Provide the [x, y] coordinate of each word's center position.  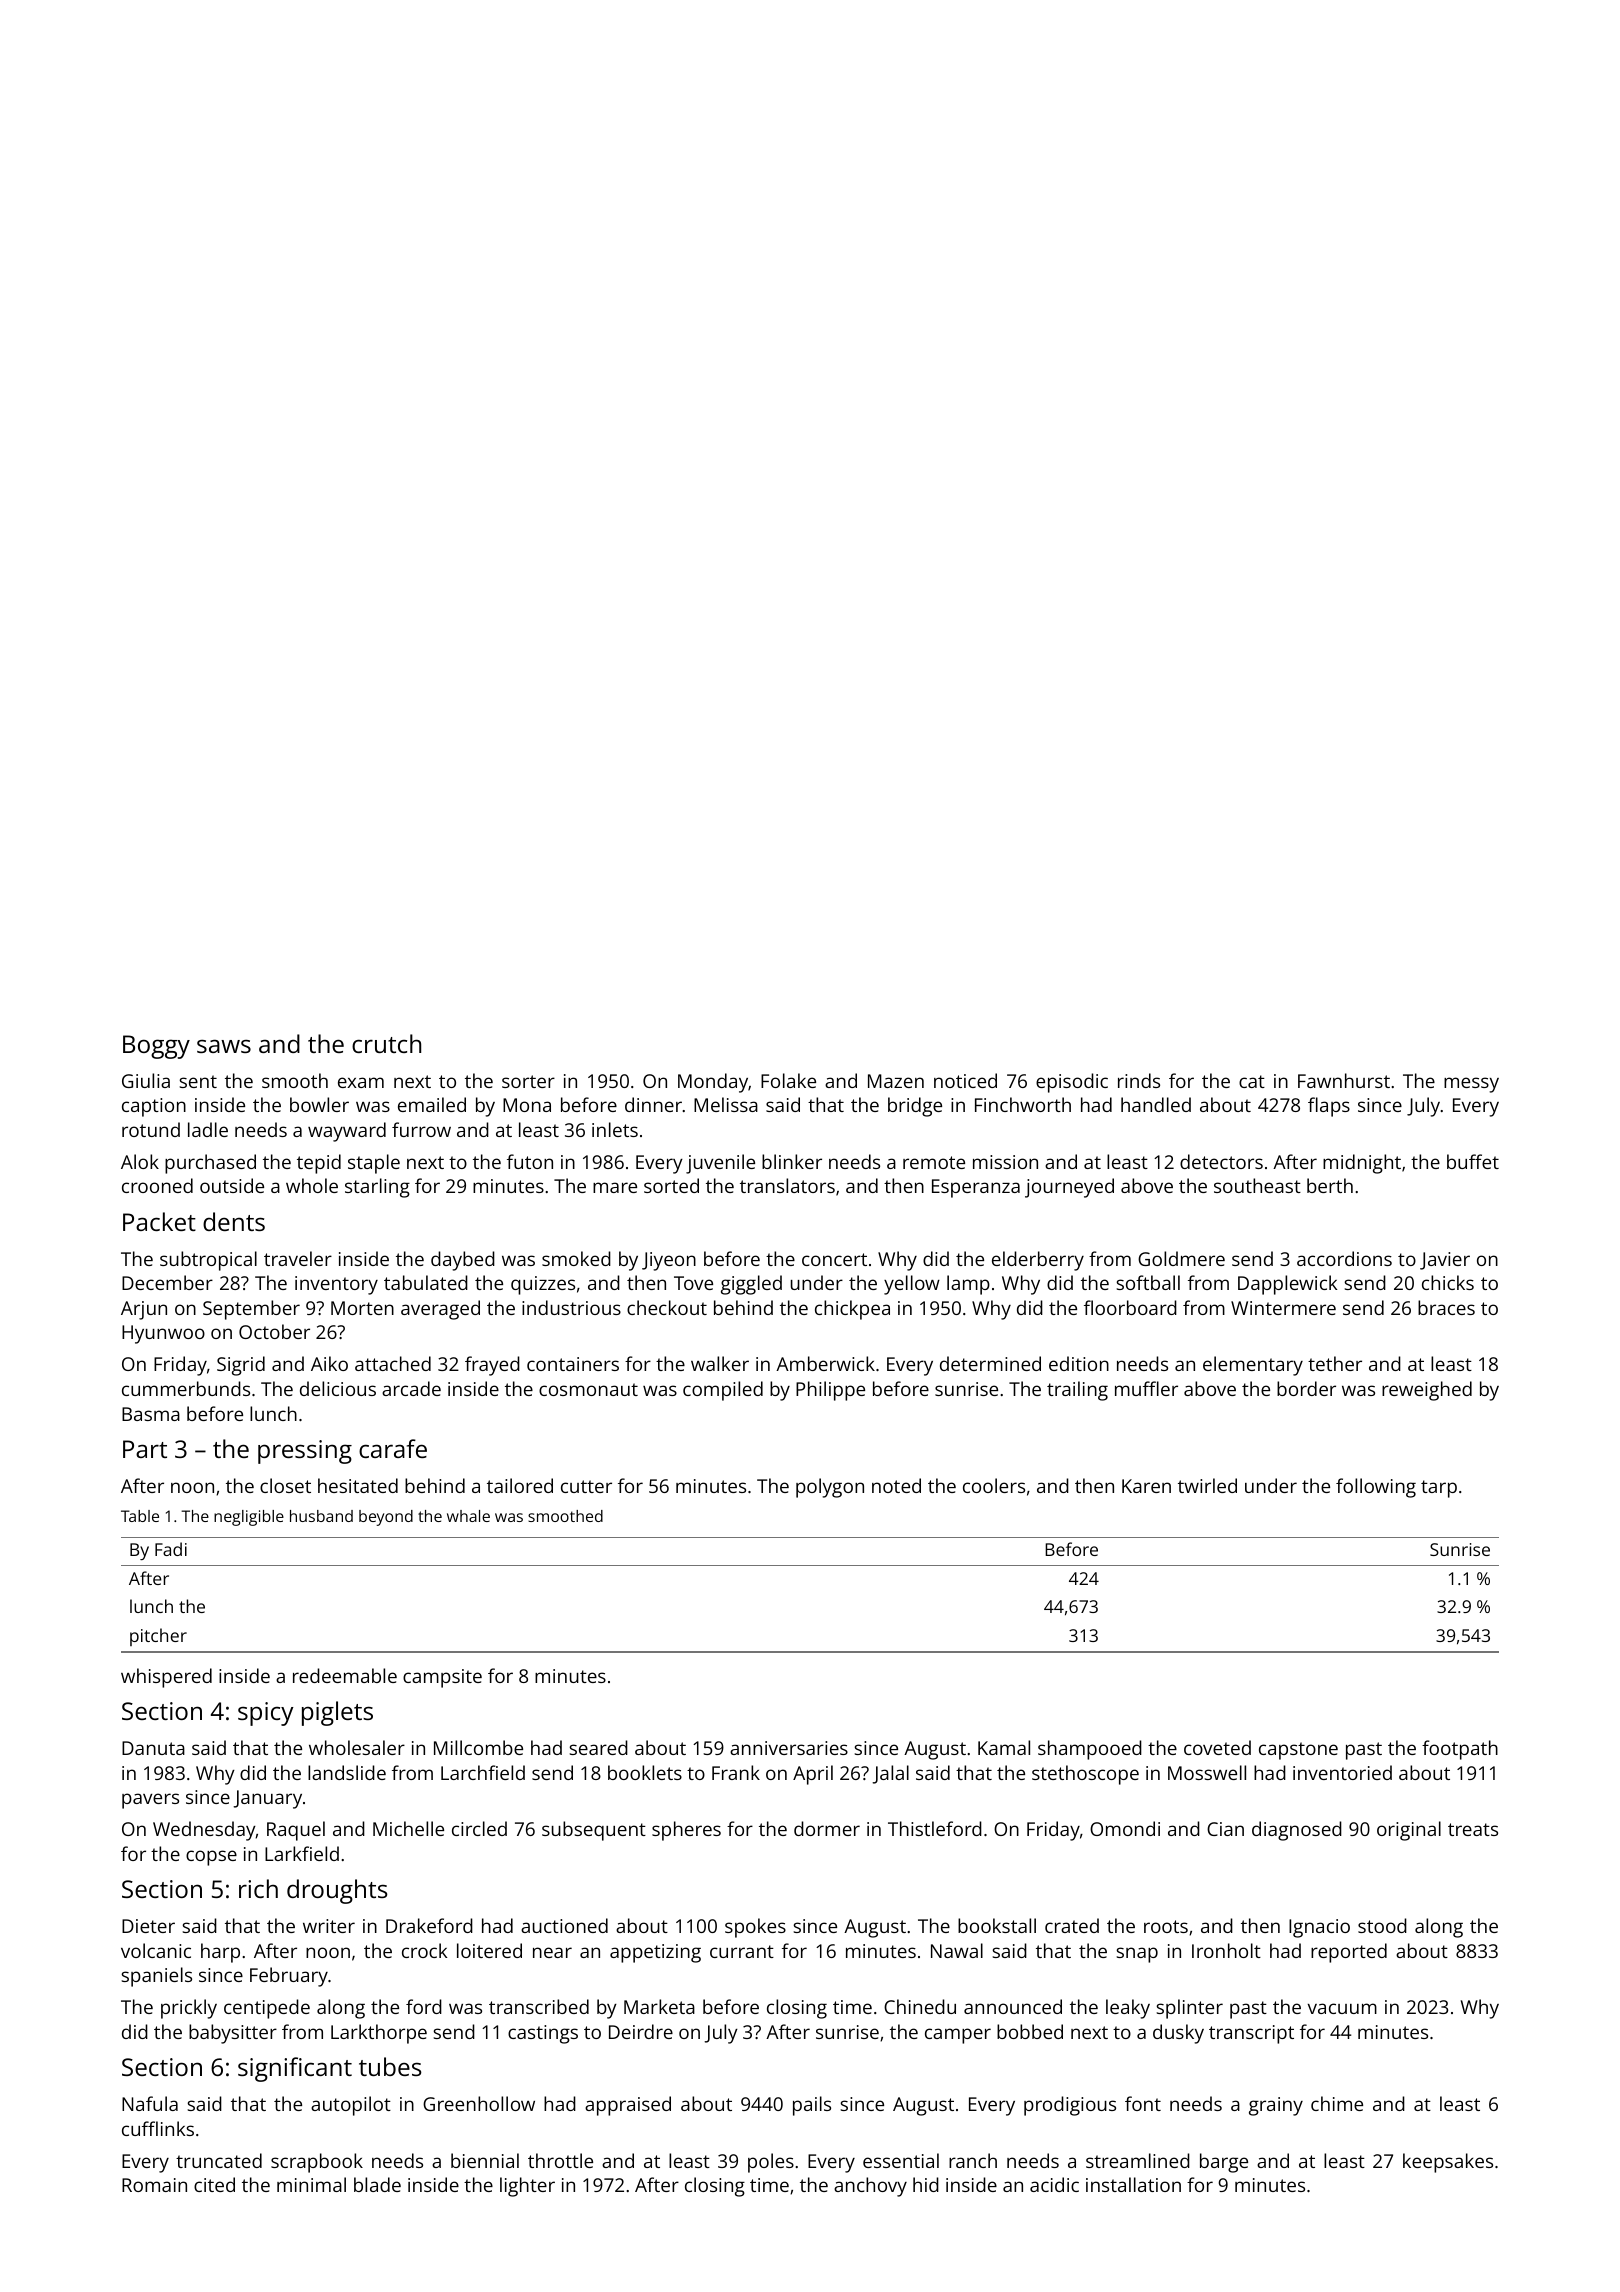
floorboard [1130, 1307]
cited [214, 2184]
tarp [1439, 1489]
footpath [1460, 1750]
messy [1471, 1085]
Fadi [171, 1549]
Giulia [146, 1080]
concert [834, 1259]
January [267, 1799]
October [274, 1331]
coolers [994, 1485]
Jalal [890, 1774]
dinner [653, 1104]
